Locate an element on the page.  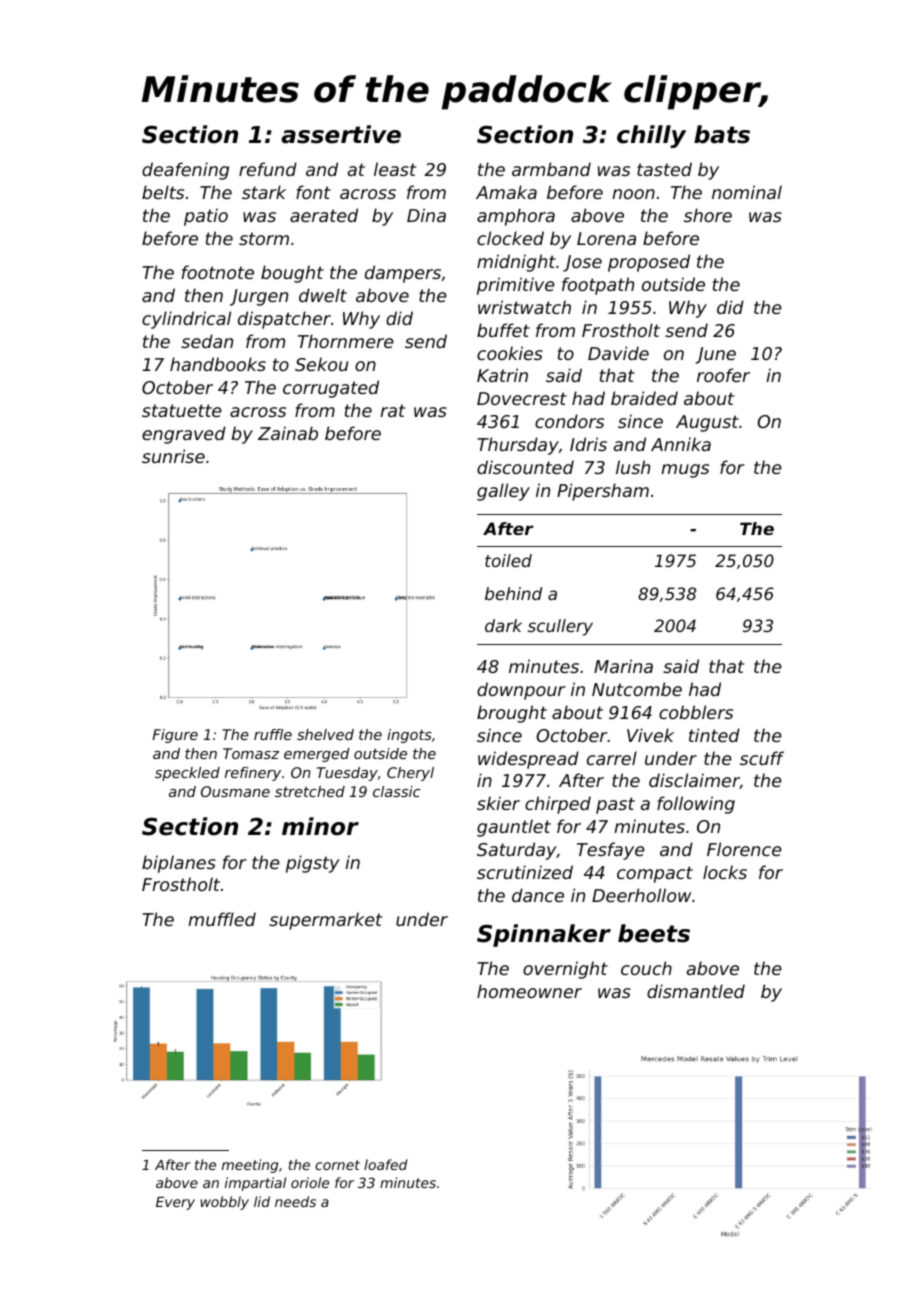
Every is located at coordinates (175, 1203).
